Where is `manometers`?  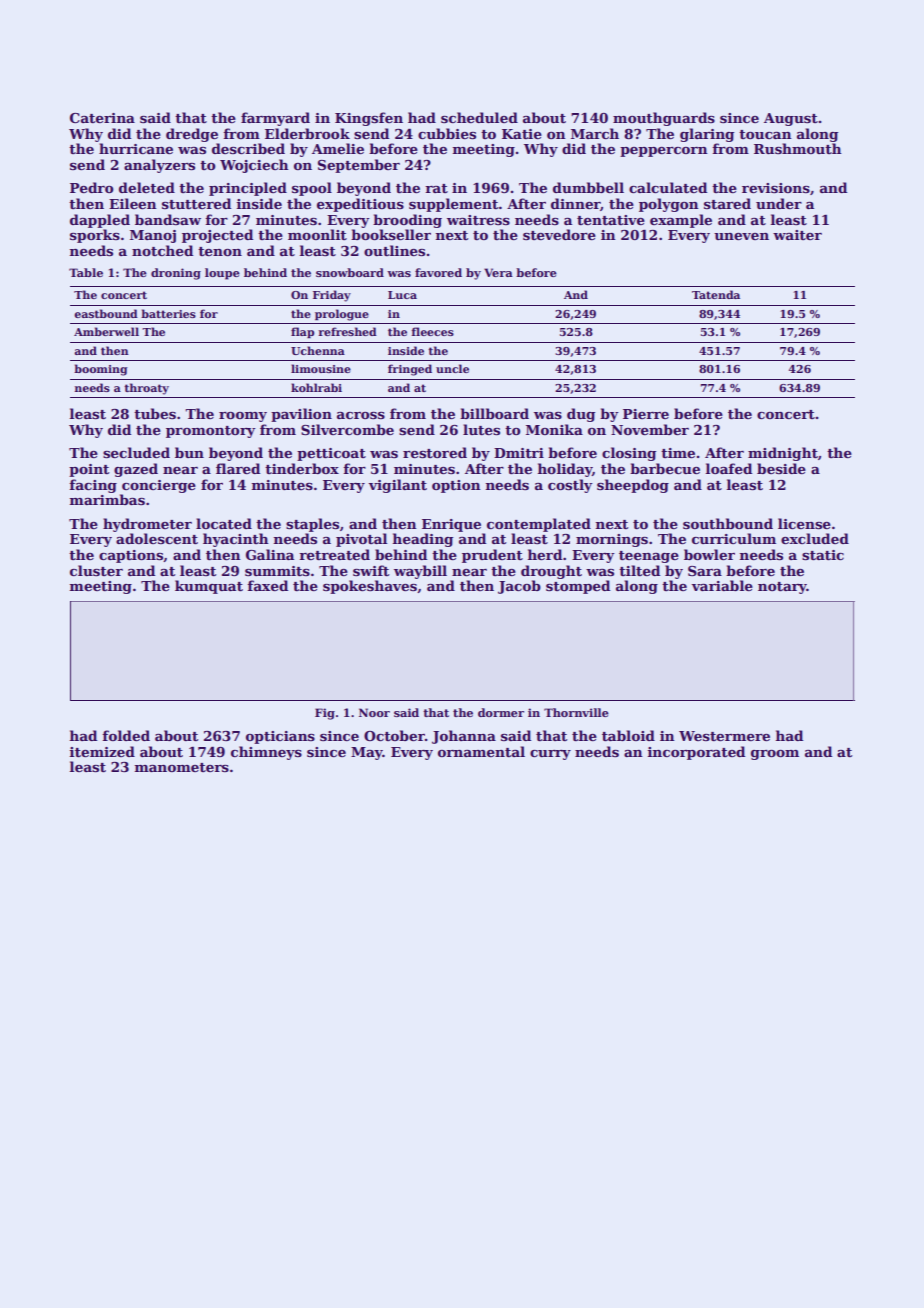 manometers is located at coordinates (182, 767).
